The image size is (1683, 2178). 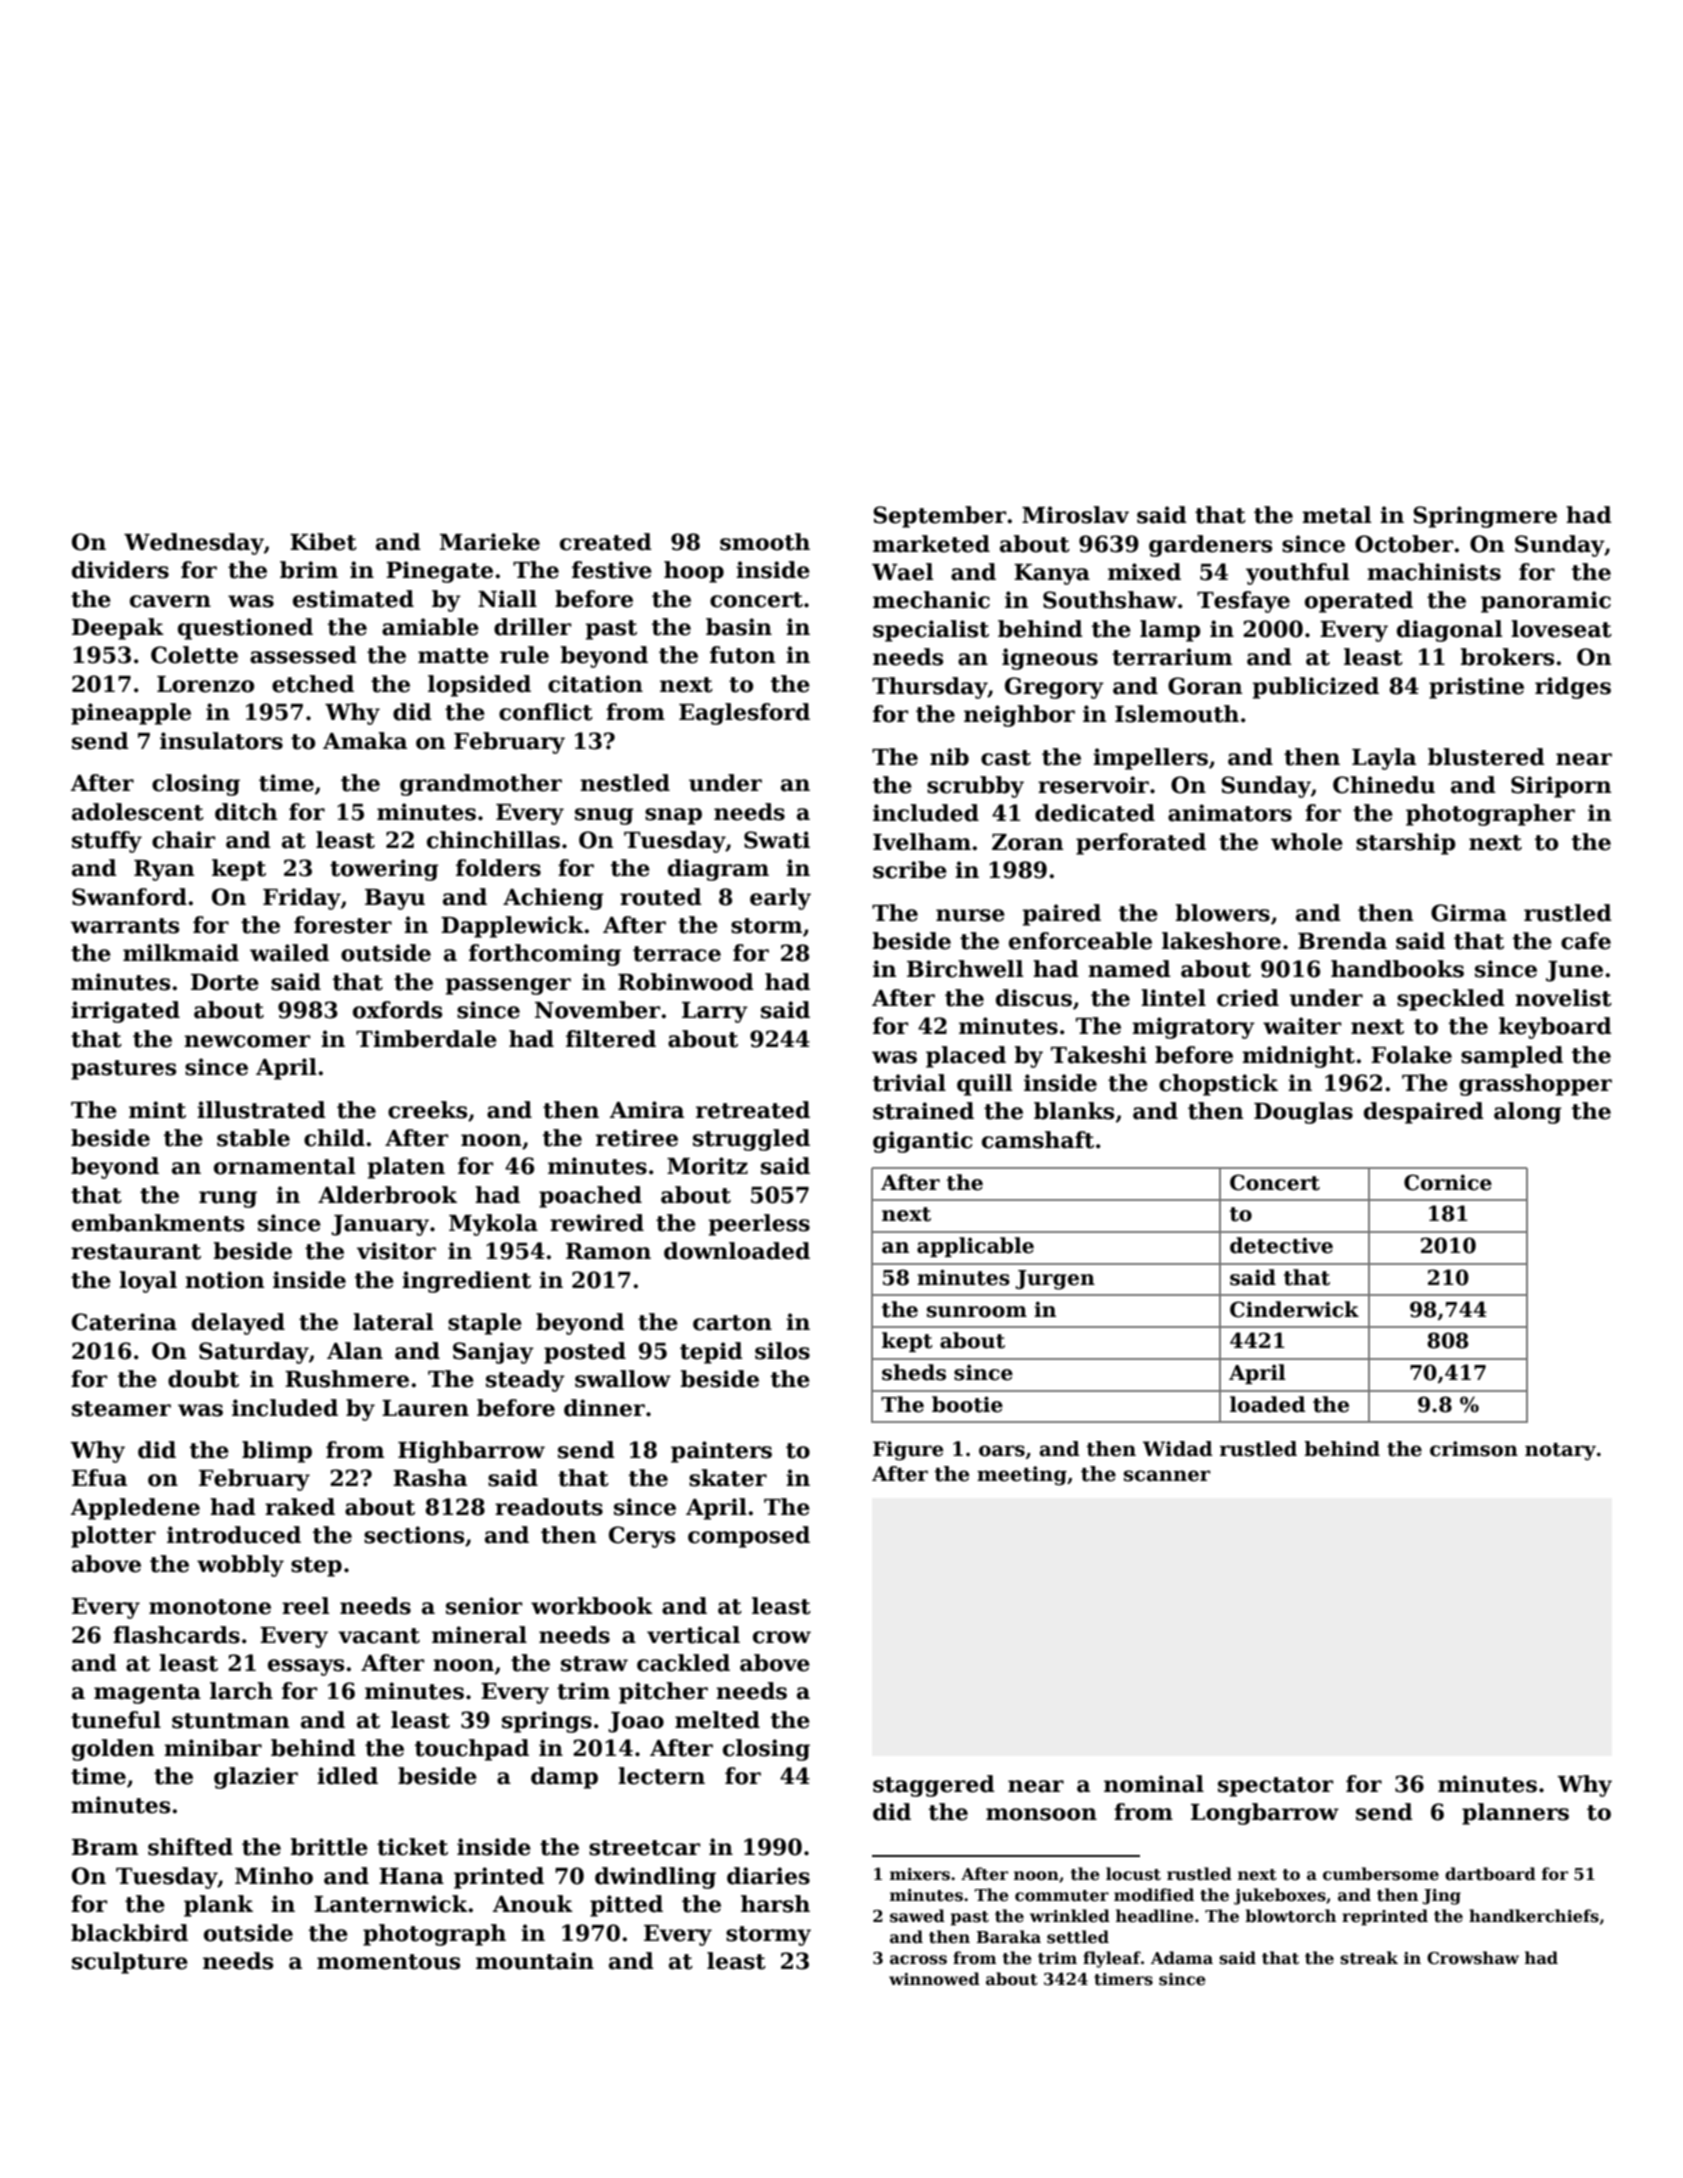 What do you see at coordinates (1405, 844) in the screenshot?
I see `starship` at bounding box center [1405, 844].
